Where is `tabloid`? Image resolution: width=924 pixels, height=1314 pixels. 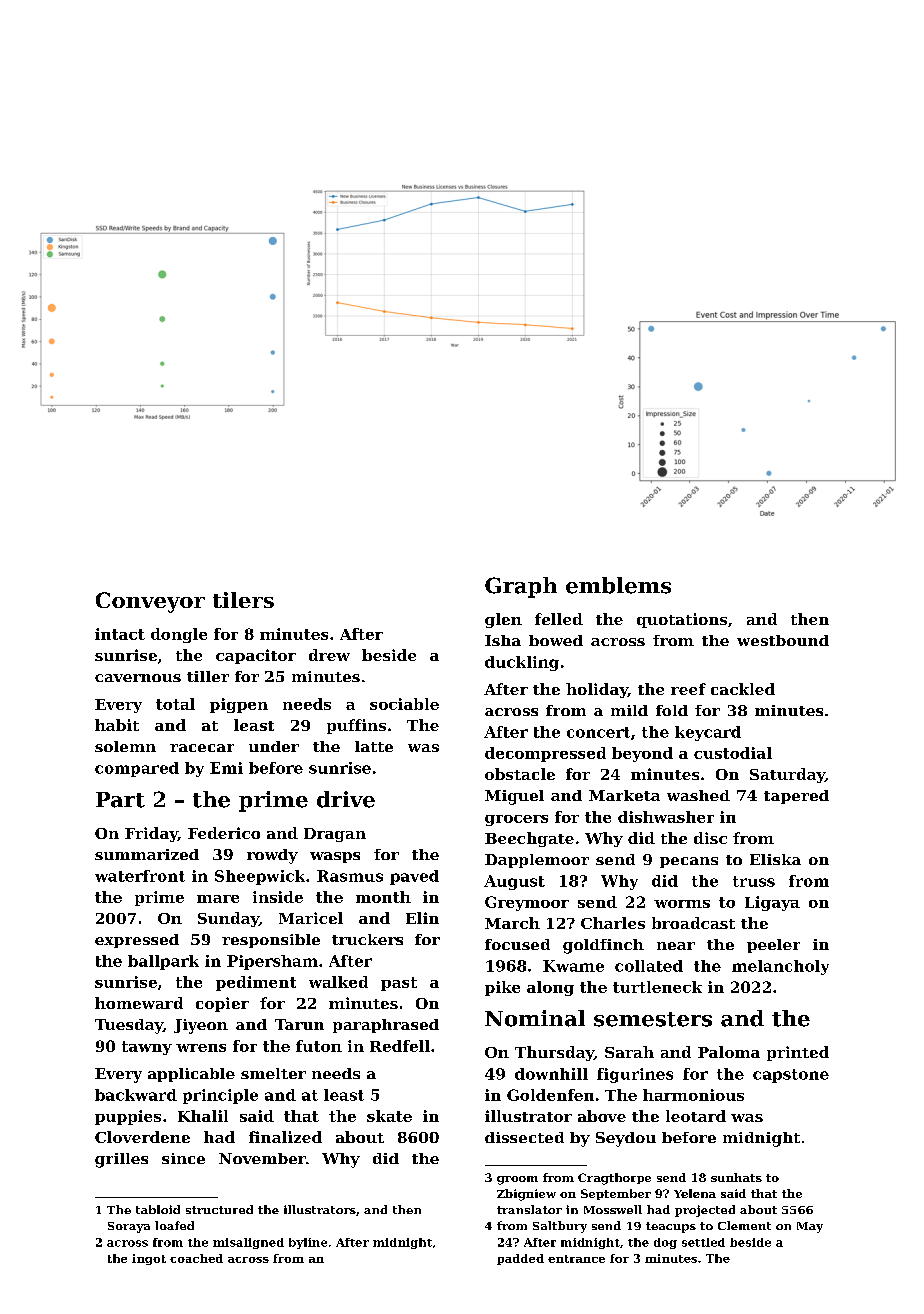
tabloid is located at coordinates (158, 1209).
